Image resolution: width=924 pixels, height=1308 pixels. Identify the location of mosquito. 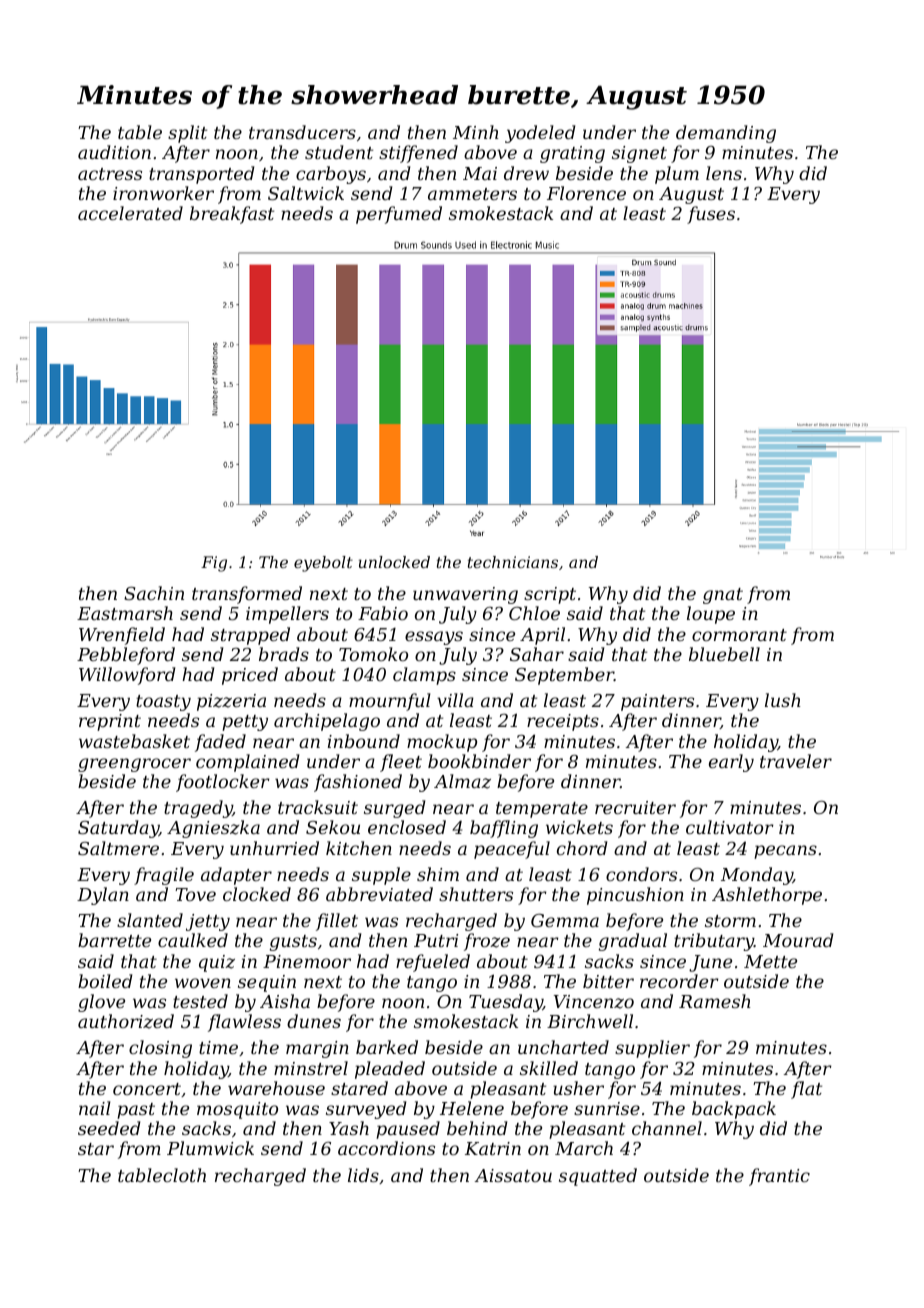
(237, 1110).
